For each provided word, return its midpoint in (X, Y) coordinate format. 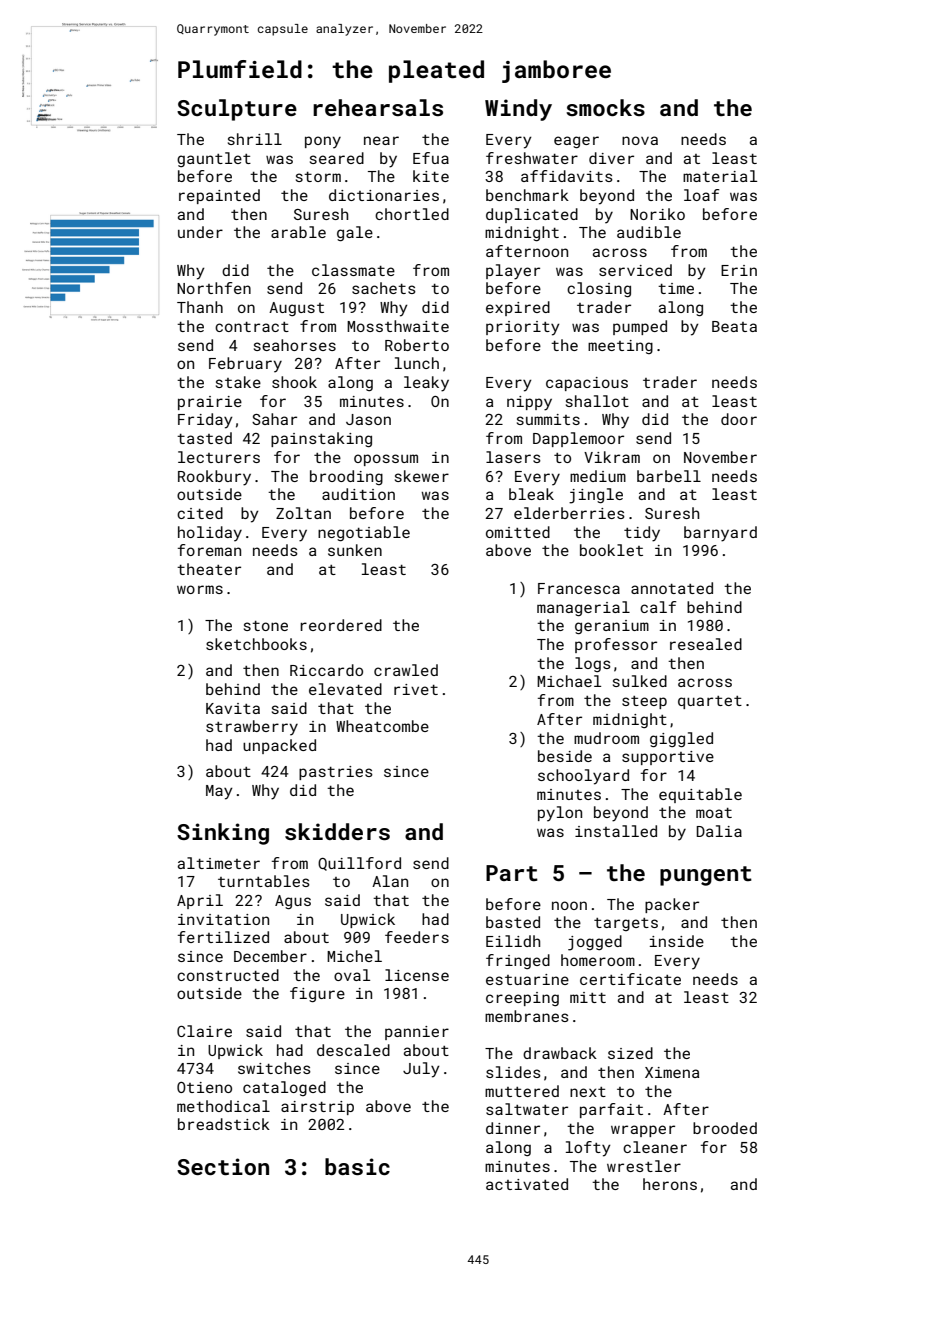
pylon (560, 814)
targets (626, 924)
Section (223, 1166)
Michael (569, 681)
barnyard (720, 534)
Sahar (274, 419)
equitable (700, 795)
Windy (518, 110)
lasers (513, 457)
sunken (355, 550)
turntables (264, 881)
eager (576, 142)
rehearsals (378, 107)
